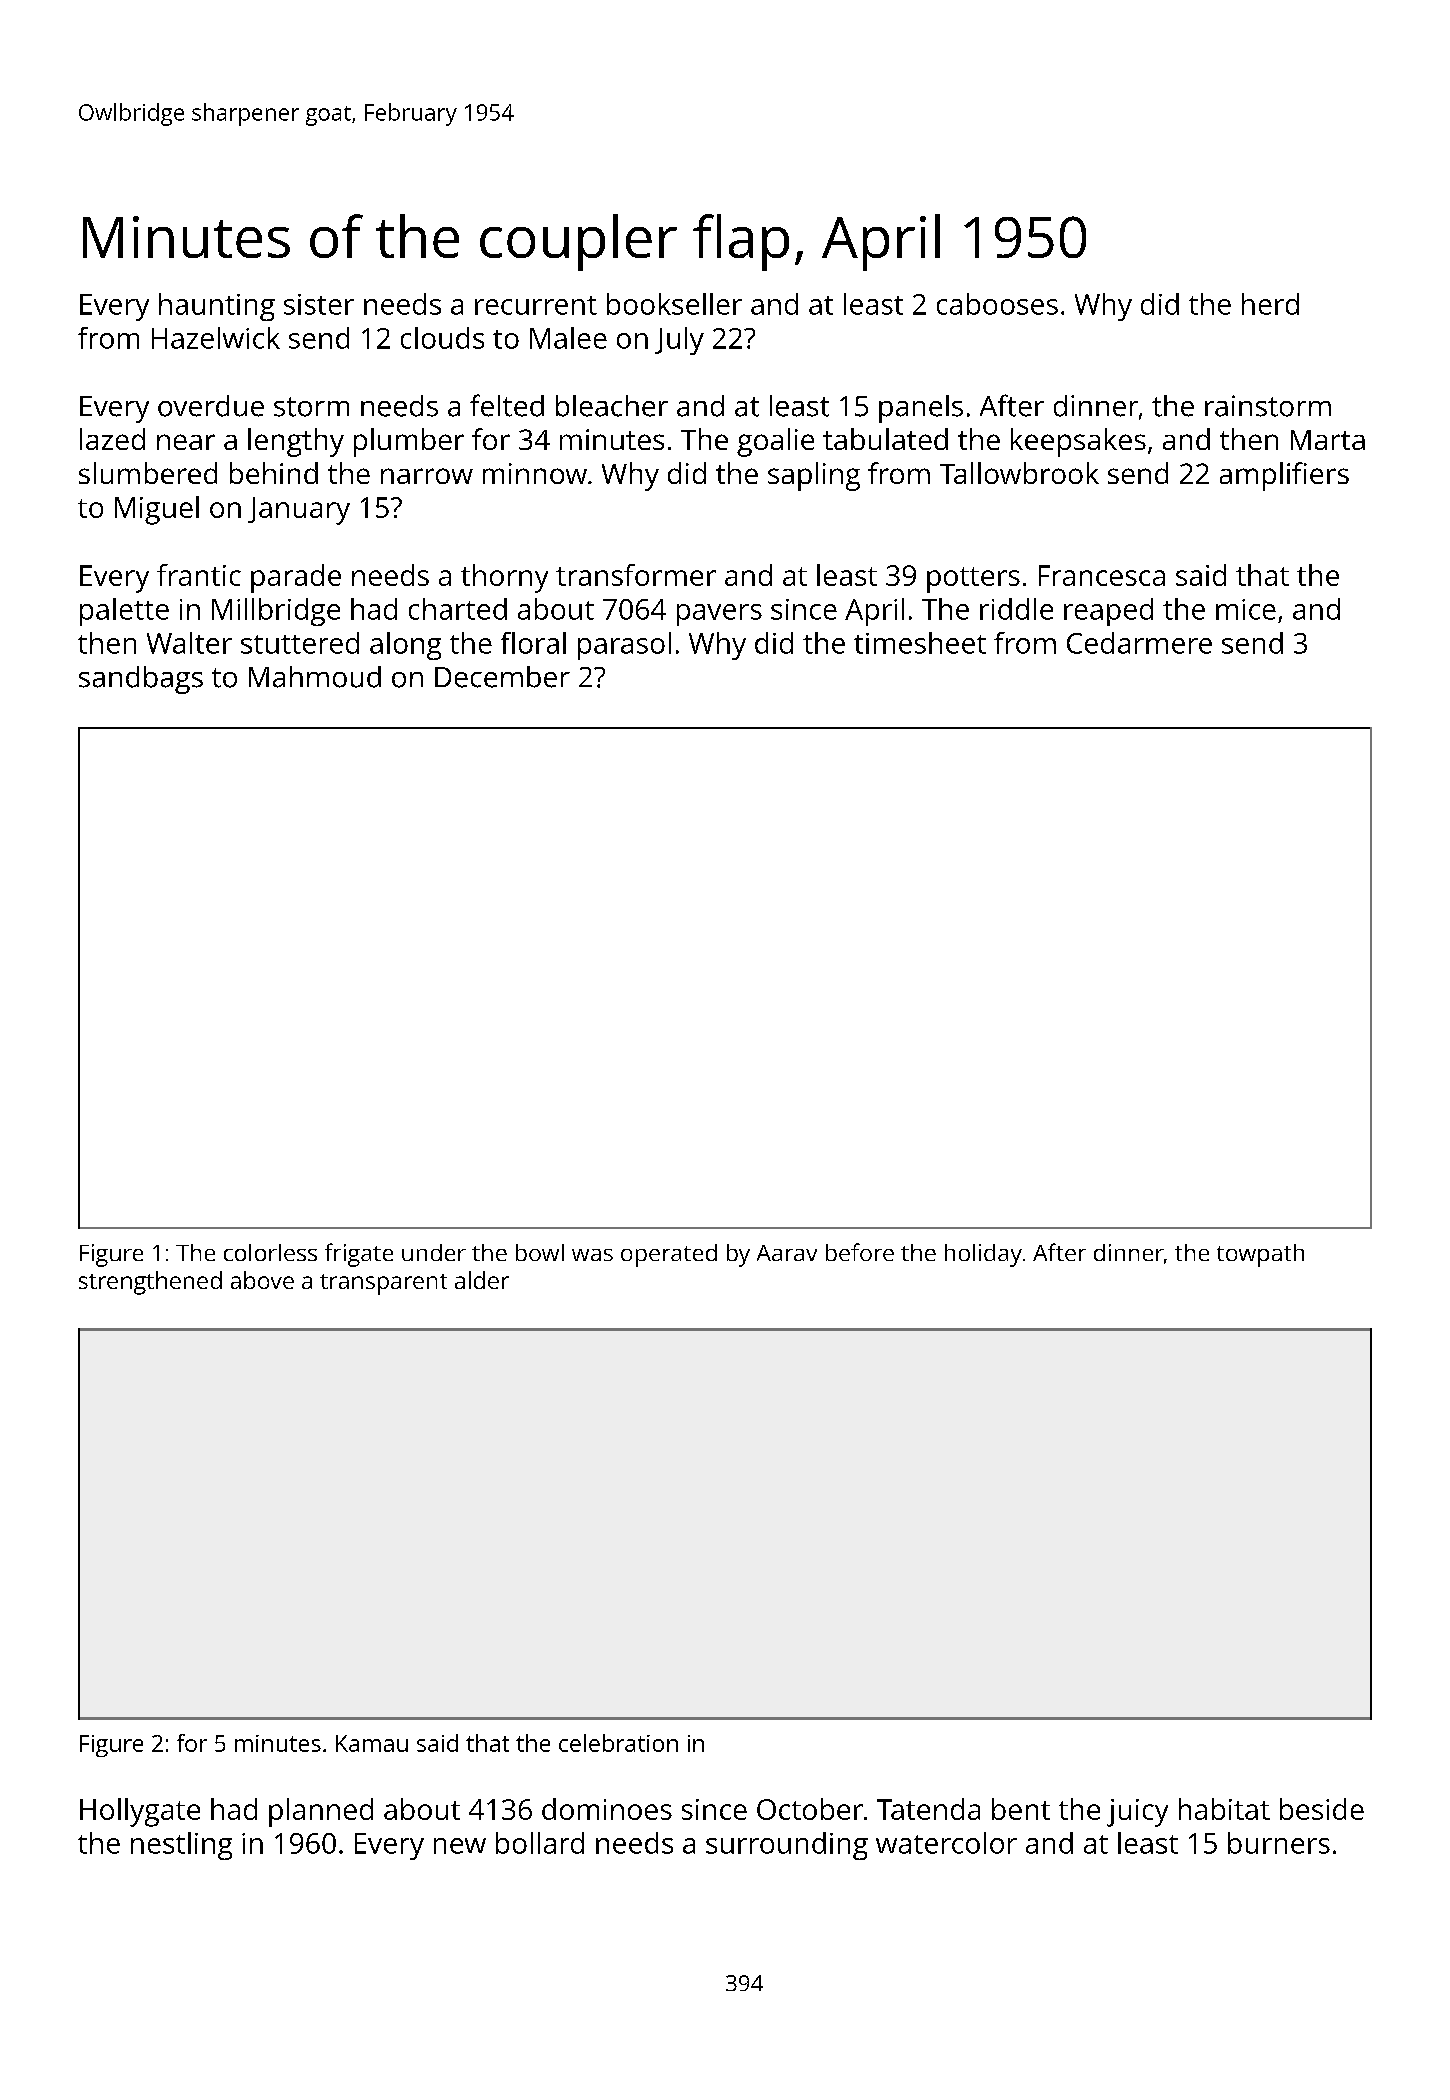 Image resolution: width=1450 pixels, height=2100 pixels. What do you see at coordinates (383, 1284) in the page?
I see `transparent` at bounding box center [383, 1284].
